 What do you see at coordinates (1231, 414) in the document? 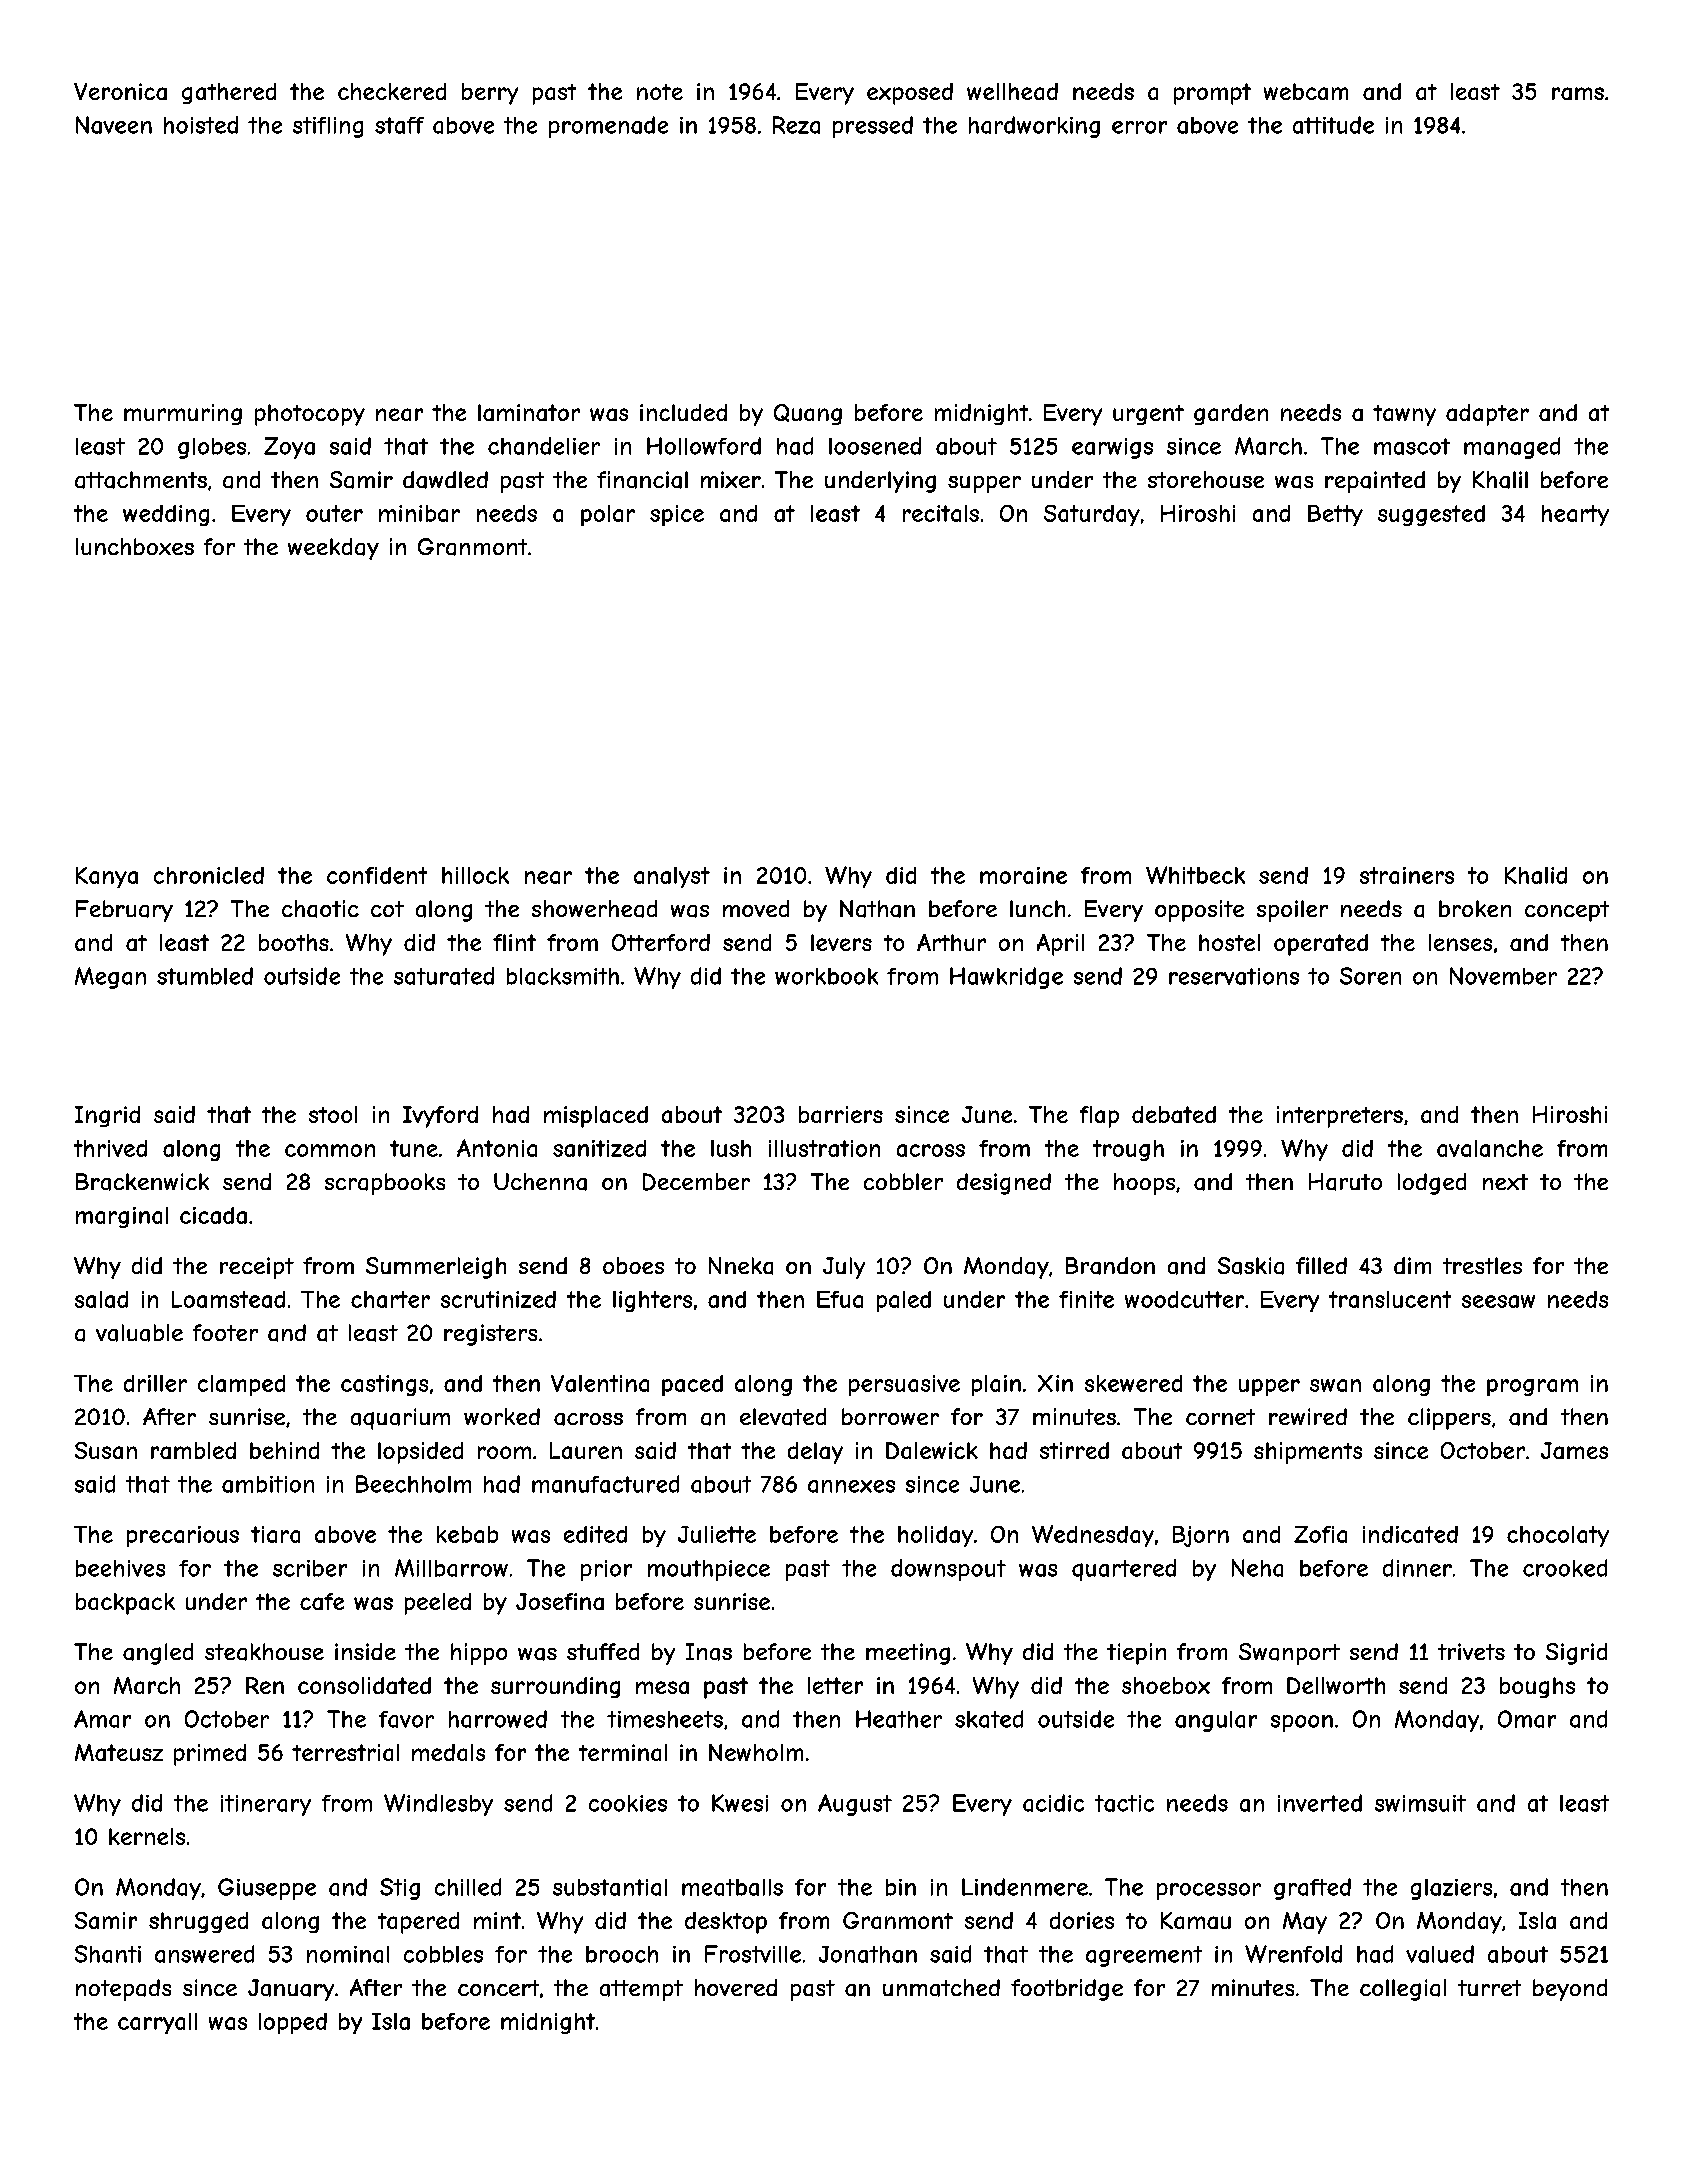
I see `garden` at bounding box center [1231, 414].
